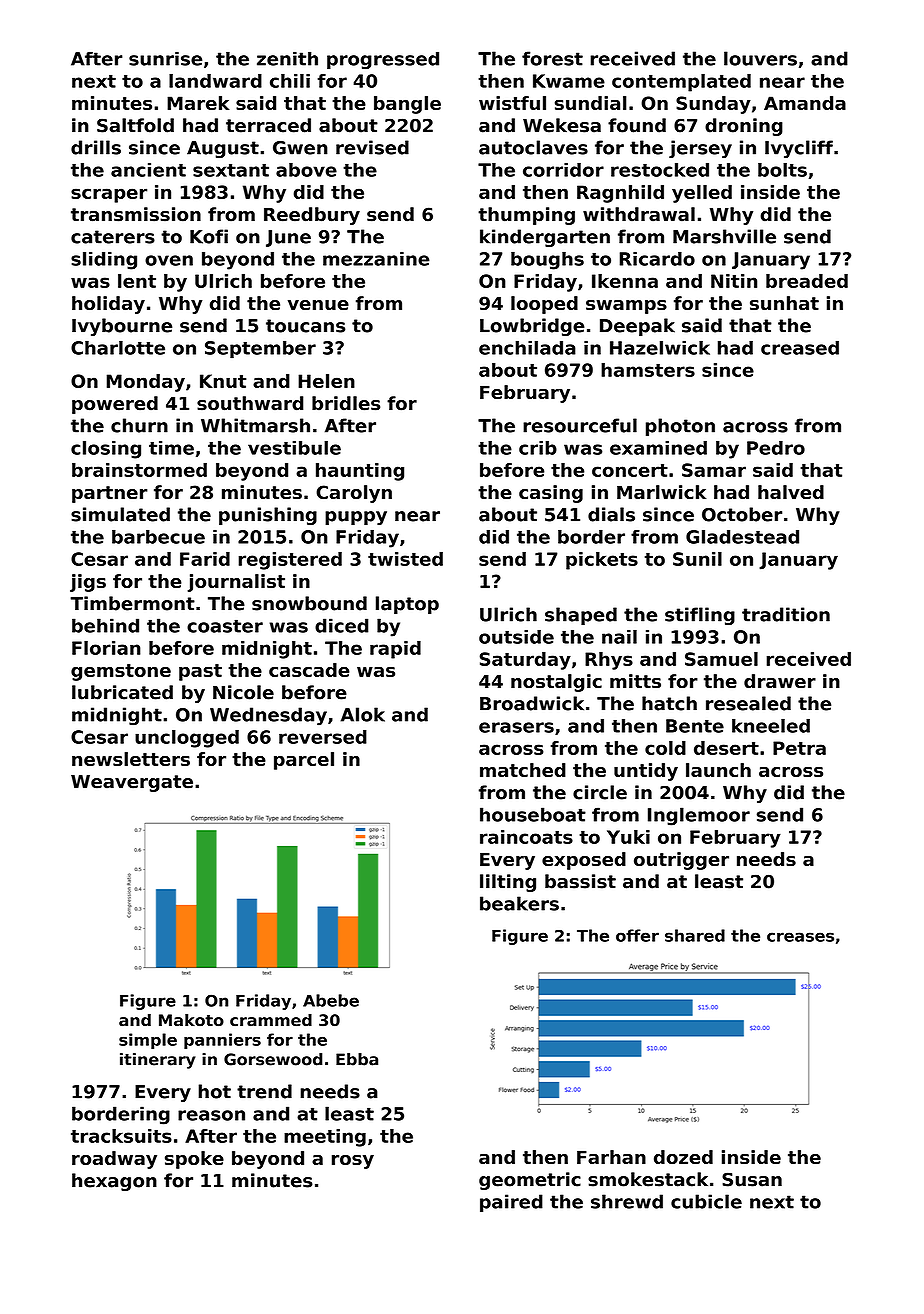 This screenshot has width=924, height=1314. Describe the element at coordinates (158, 1061) in the screenshot. I see `itinerary` at that location.
